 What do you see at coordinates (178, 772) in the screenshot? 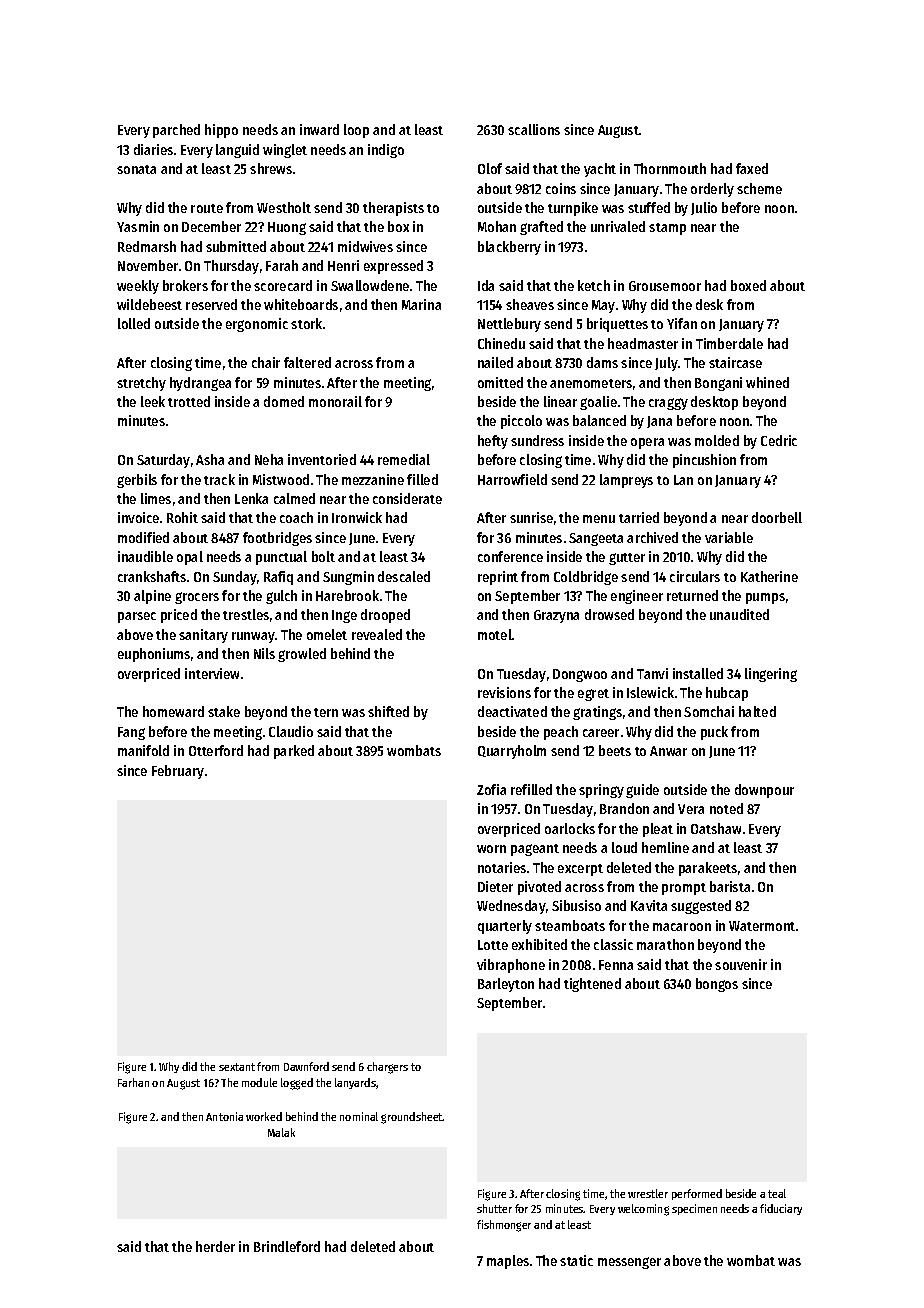
I see `February` at bounding box center [178, 772].
